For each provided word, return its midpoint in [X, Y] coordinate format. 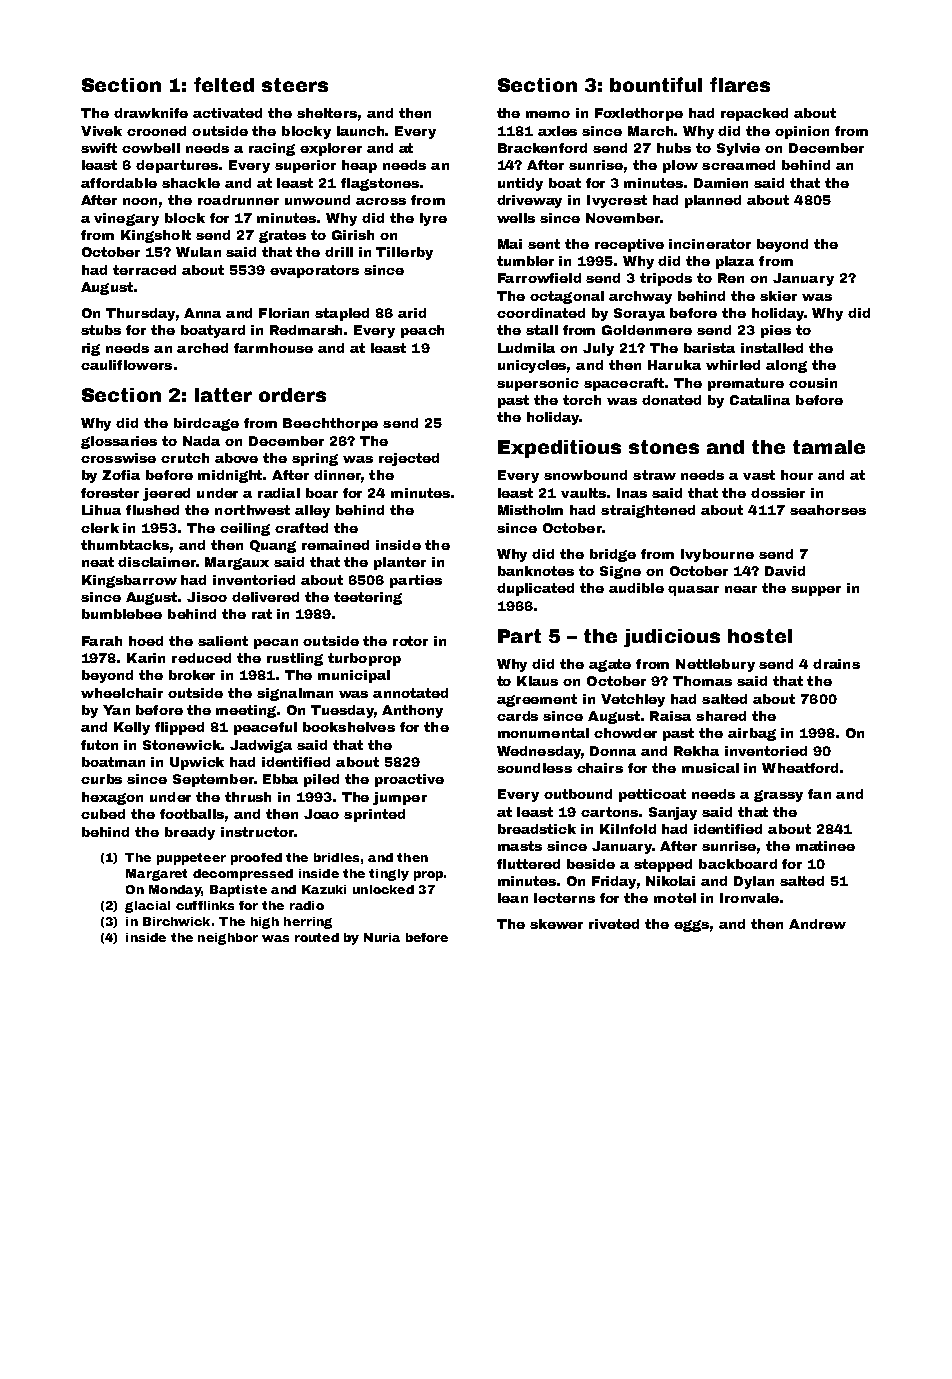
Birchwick [176, 921]
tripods [666, 279]
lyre [433, 219]
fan [819, 794]
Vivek [101, 131]
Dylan [754, 882]
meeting [247, 711]
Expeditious [559, 449]
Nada [201, 441]
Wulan [198, 252]
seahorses [828, 510]
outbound [578, 794]
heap [359, 166]
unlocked [383, 889]
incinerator [710, 244]
